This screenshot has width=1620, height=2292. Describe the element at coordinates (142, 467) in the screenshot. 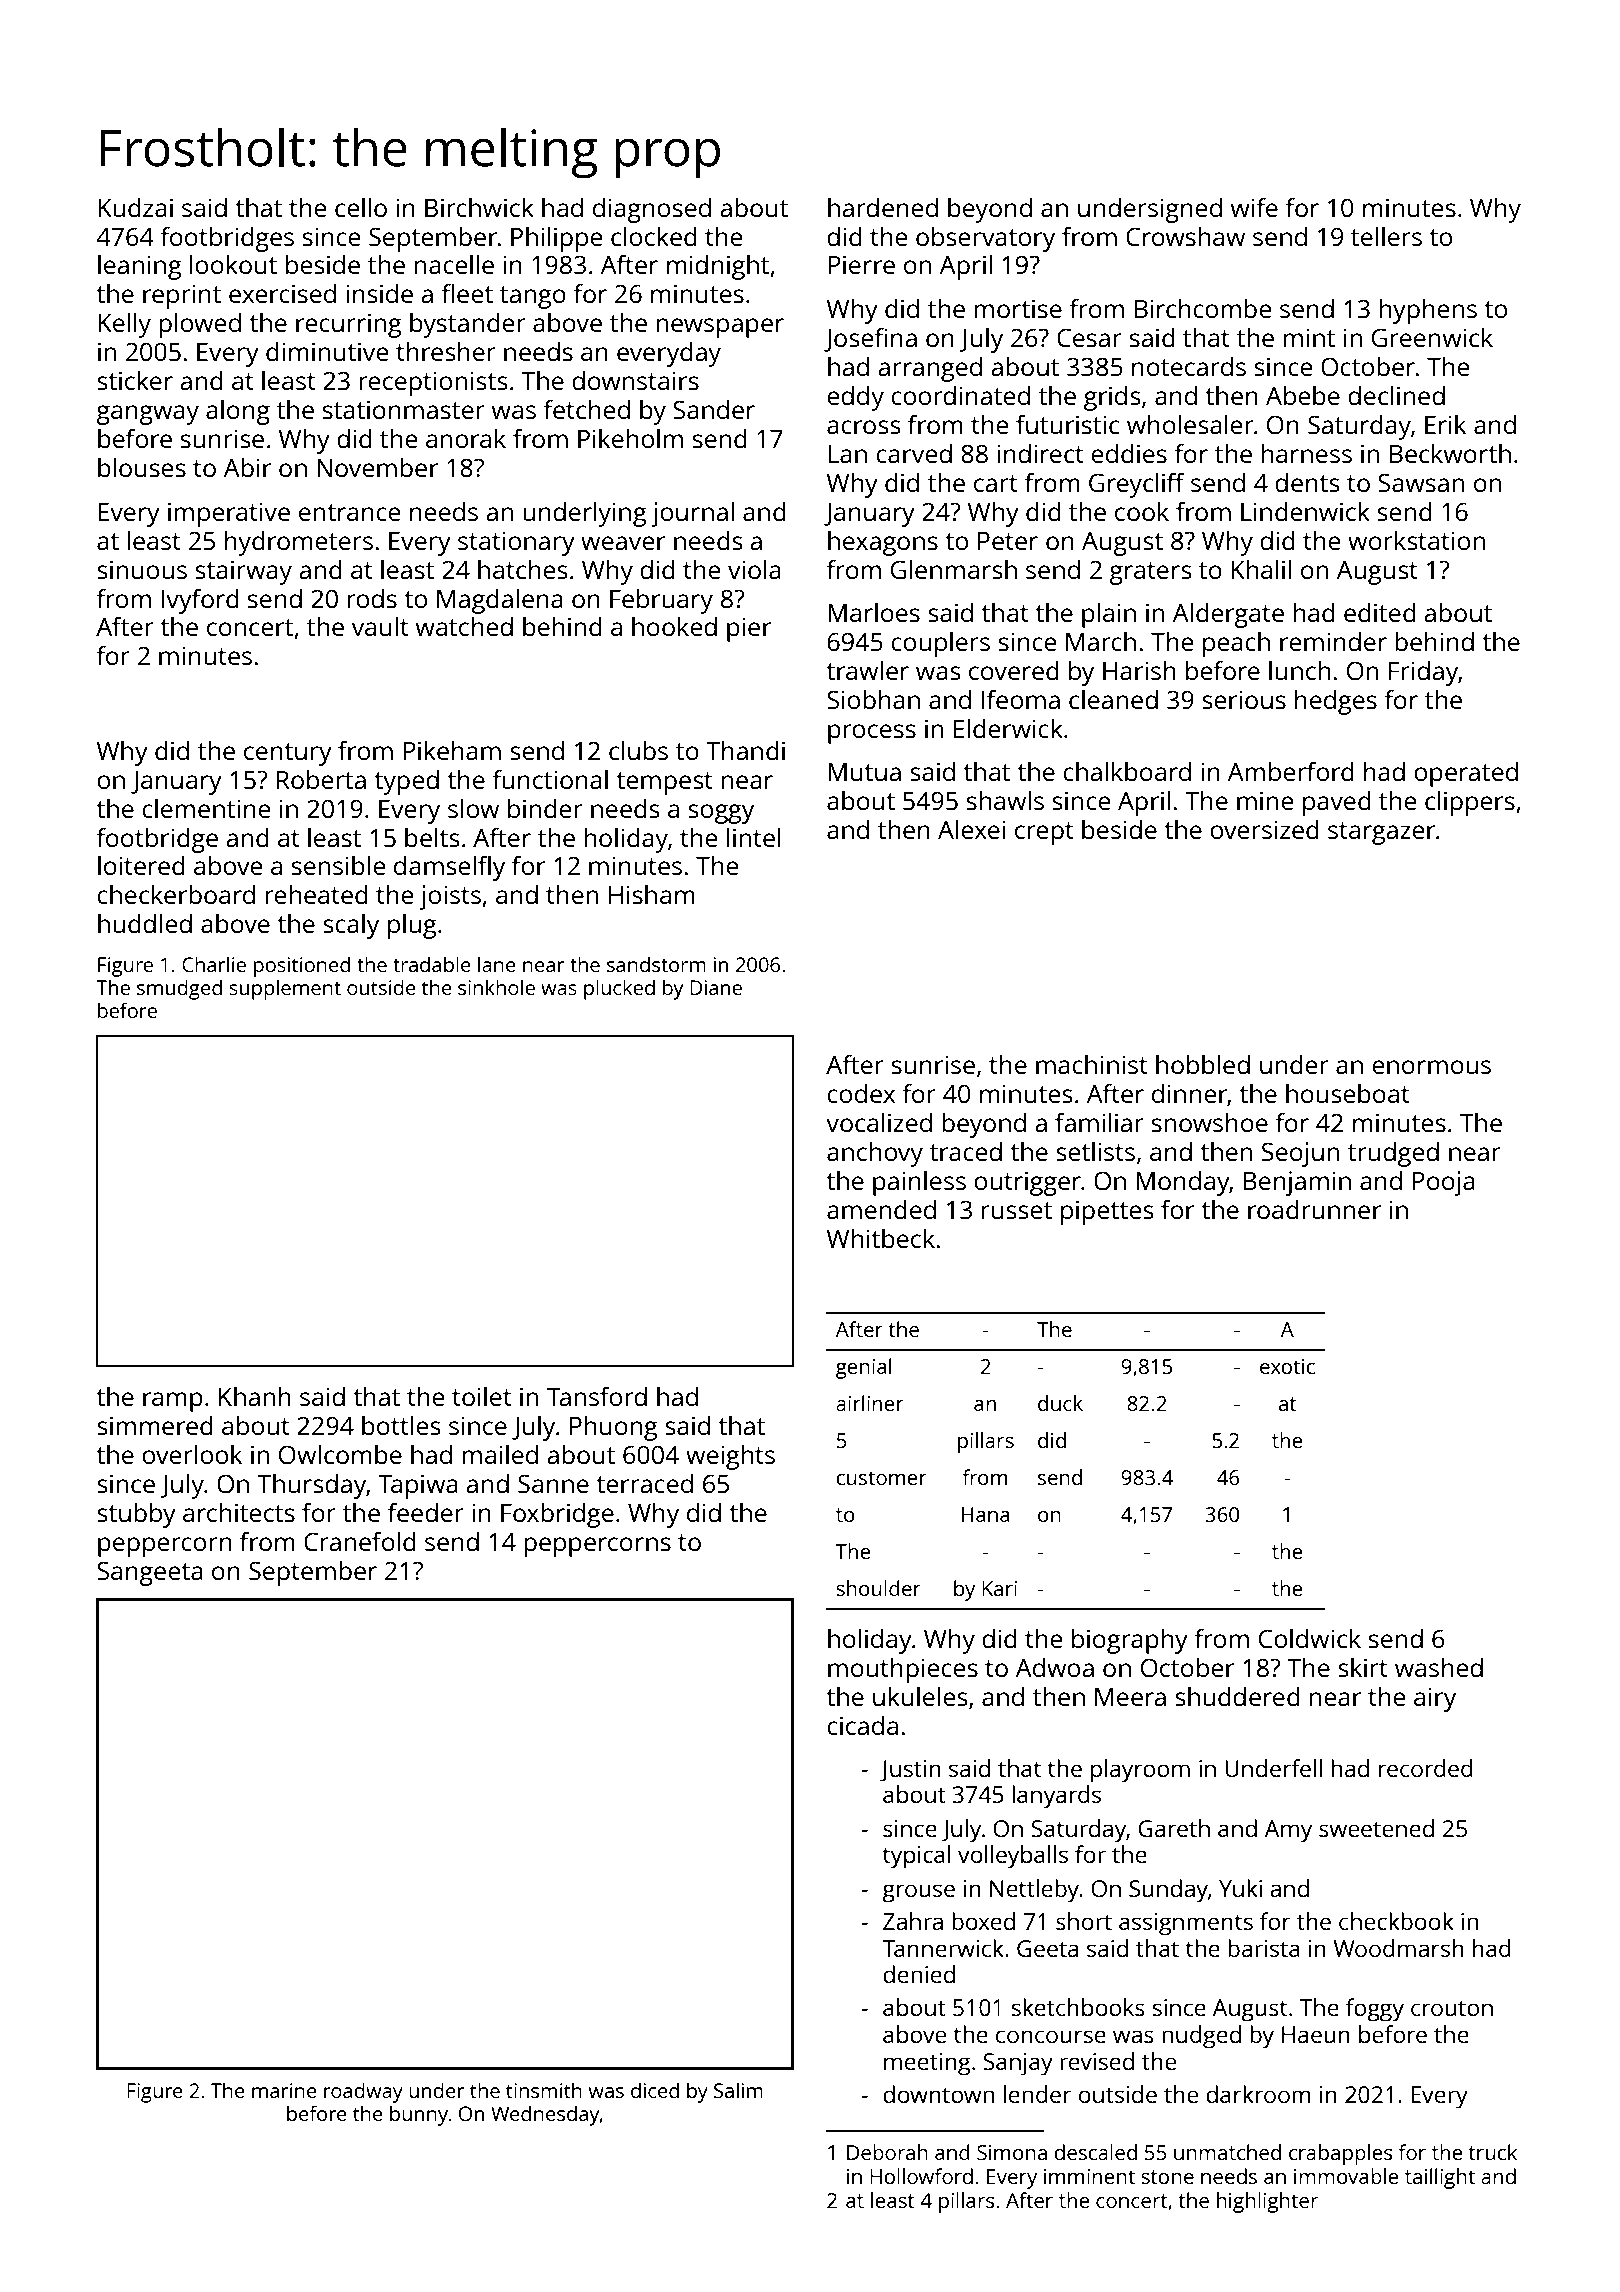

I see `blouses` at that location.
